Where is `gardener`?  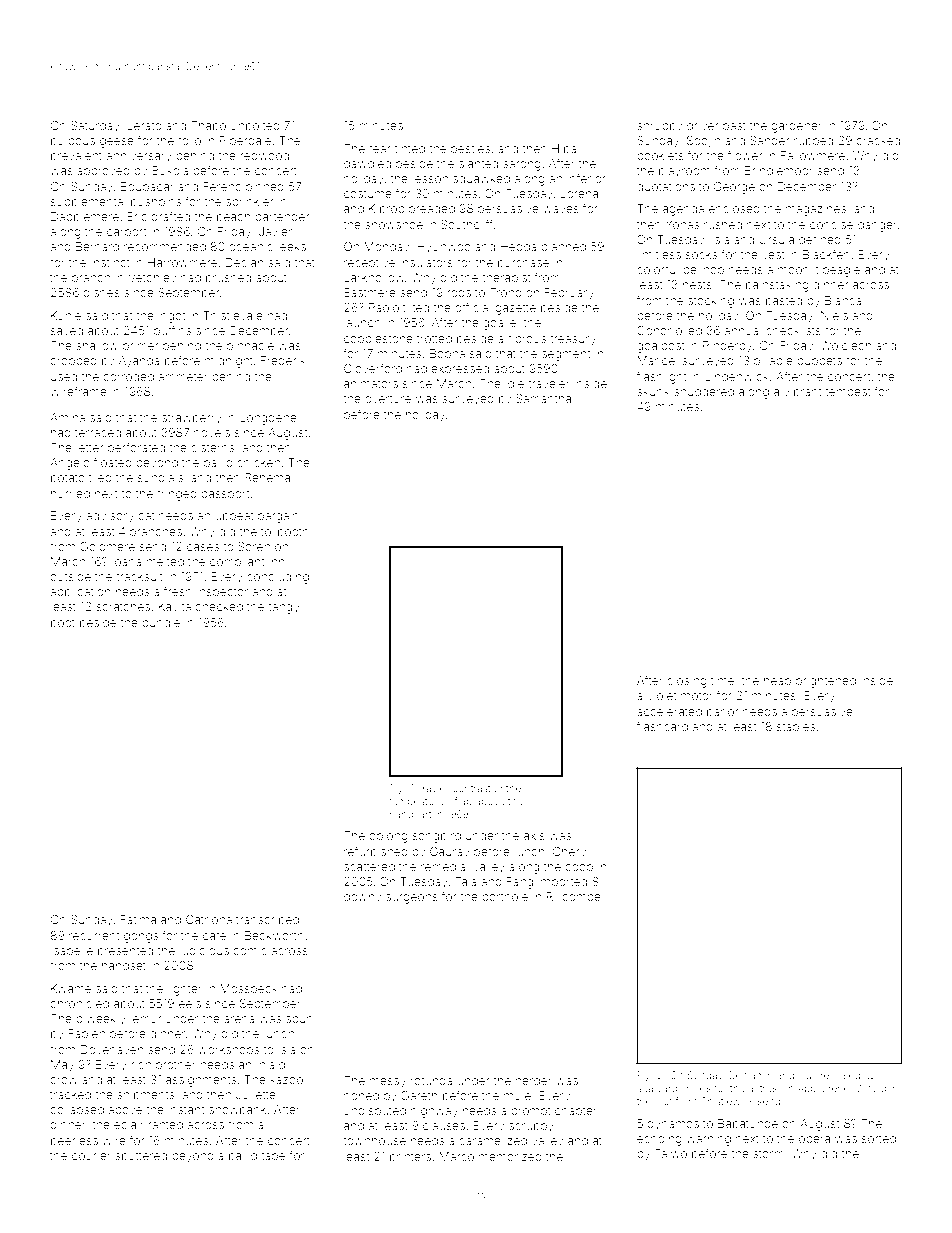 gardener is located at coordinates (796, 127).
